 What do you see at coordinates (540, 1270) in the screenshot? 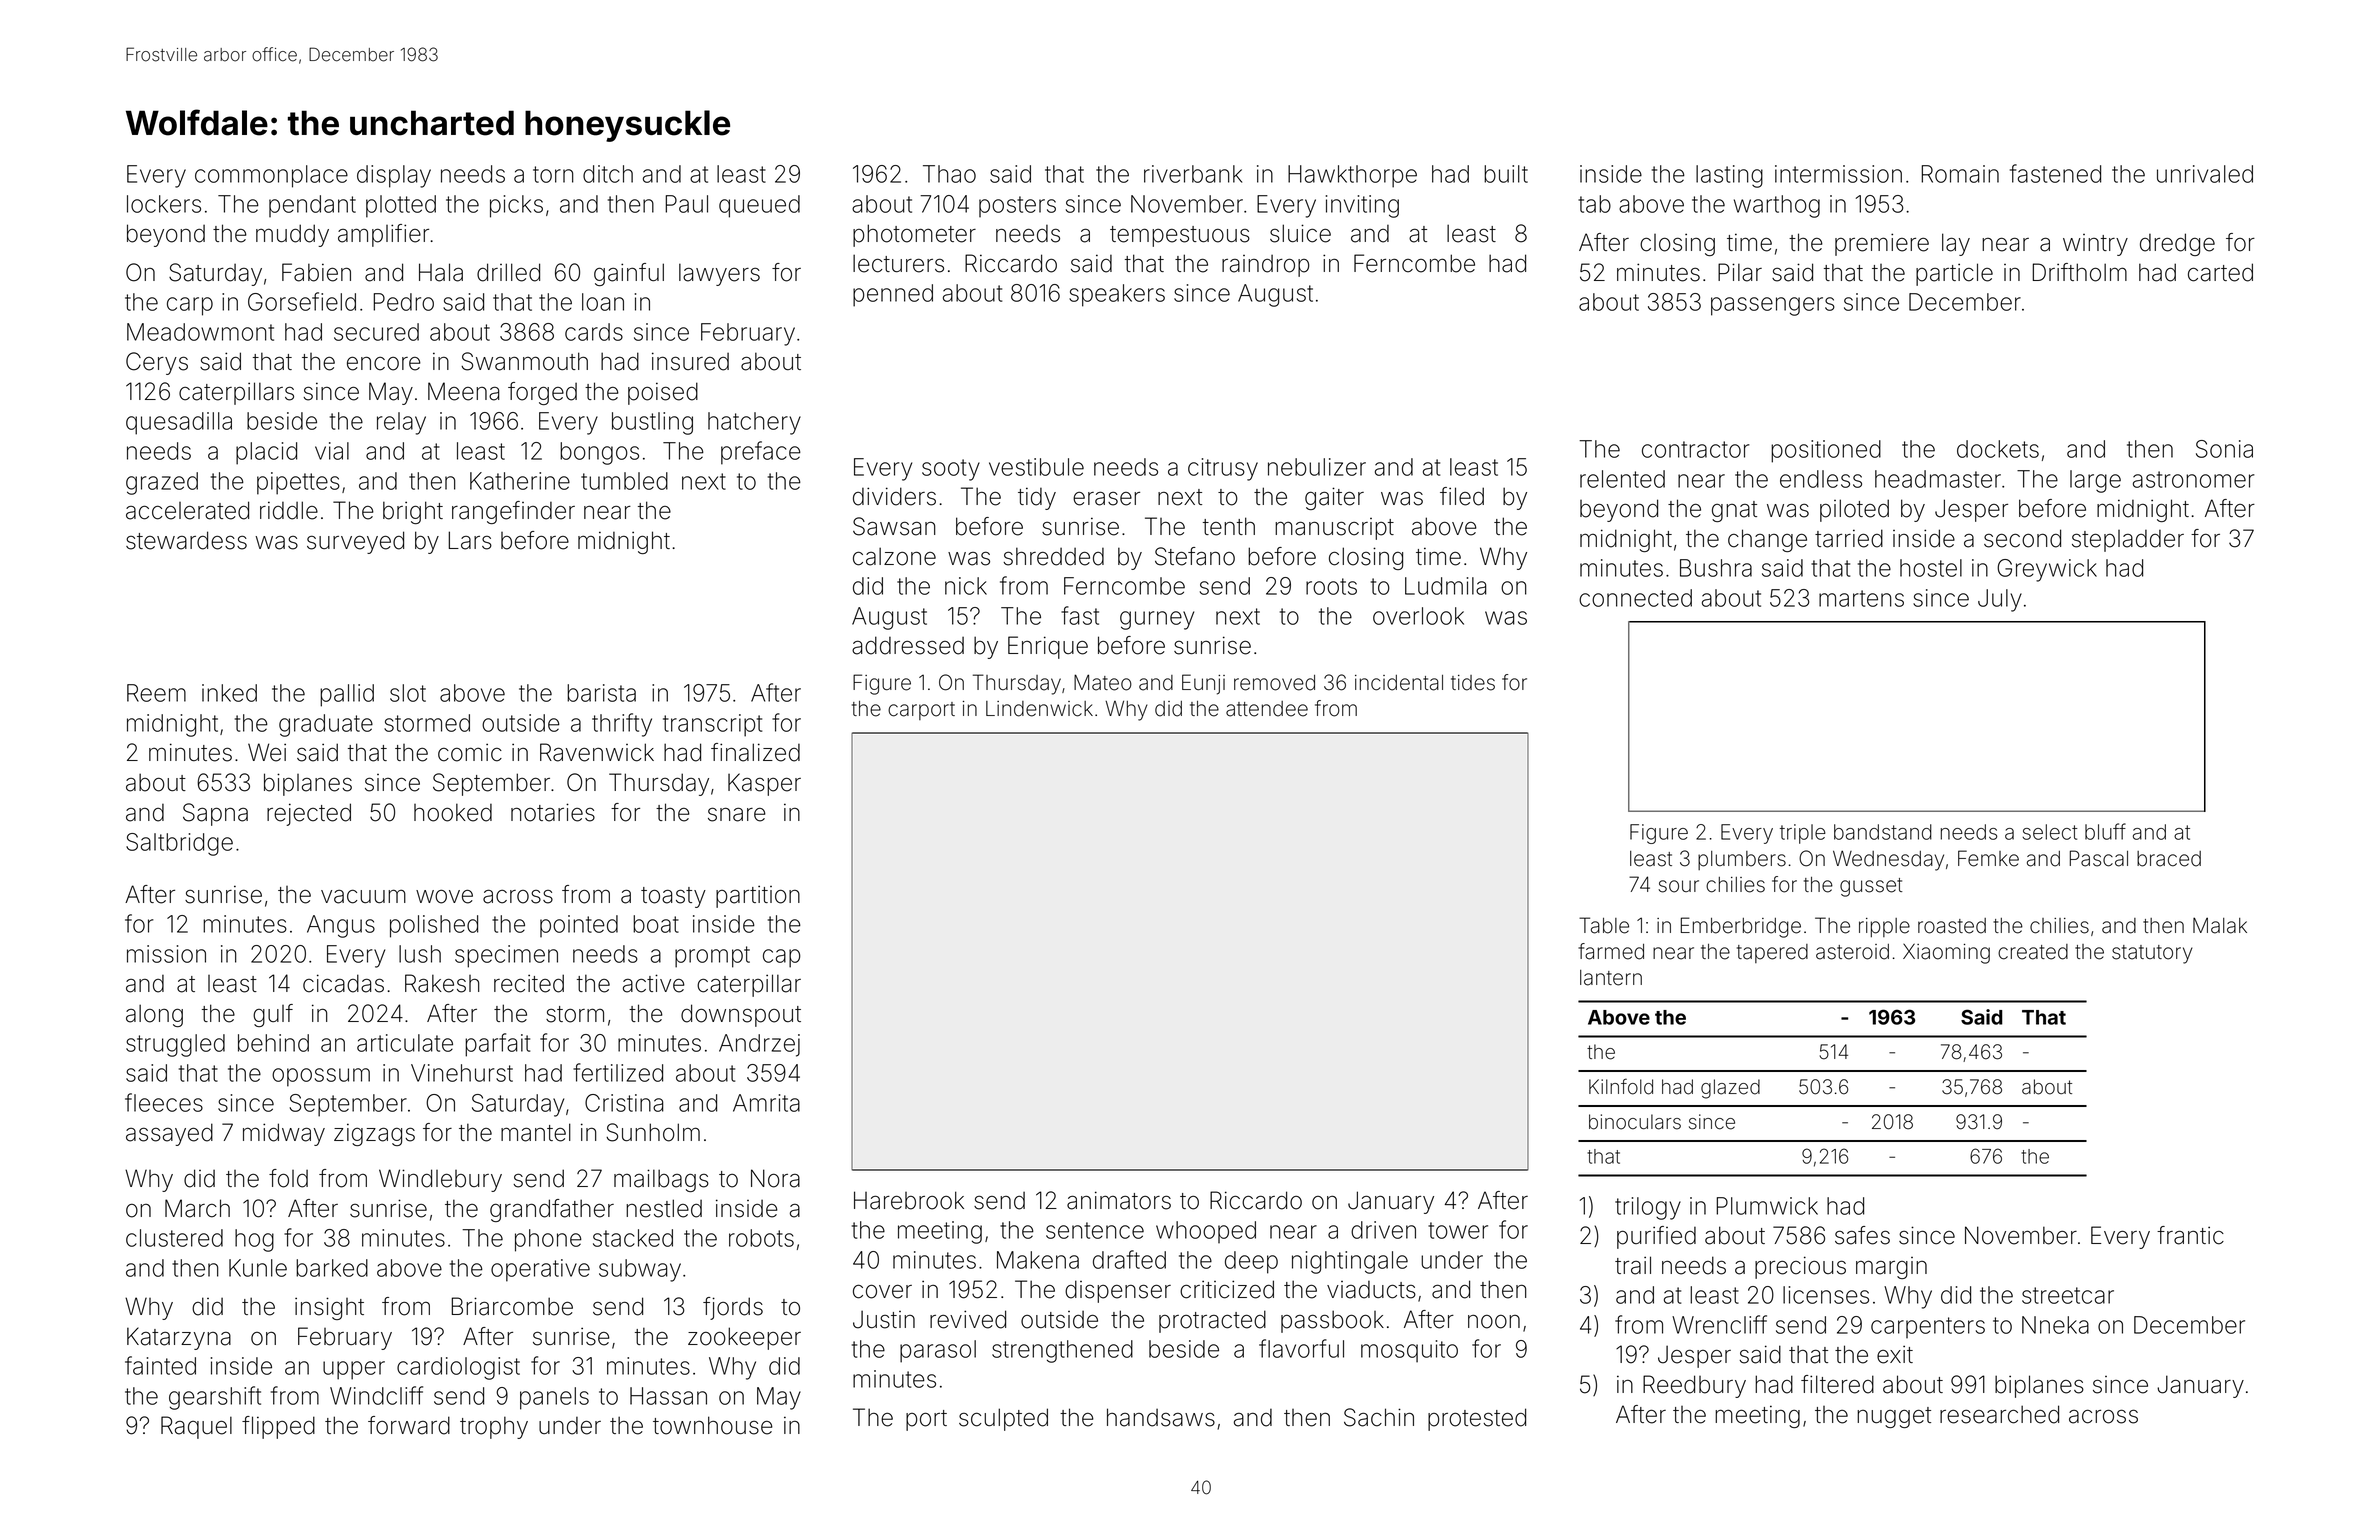
I see `operative` at bounding box center [540, 1270].
